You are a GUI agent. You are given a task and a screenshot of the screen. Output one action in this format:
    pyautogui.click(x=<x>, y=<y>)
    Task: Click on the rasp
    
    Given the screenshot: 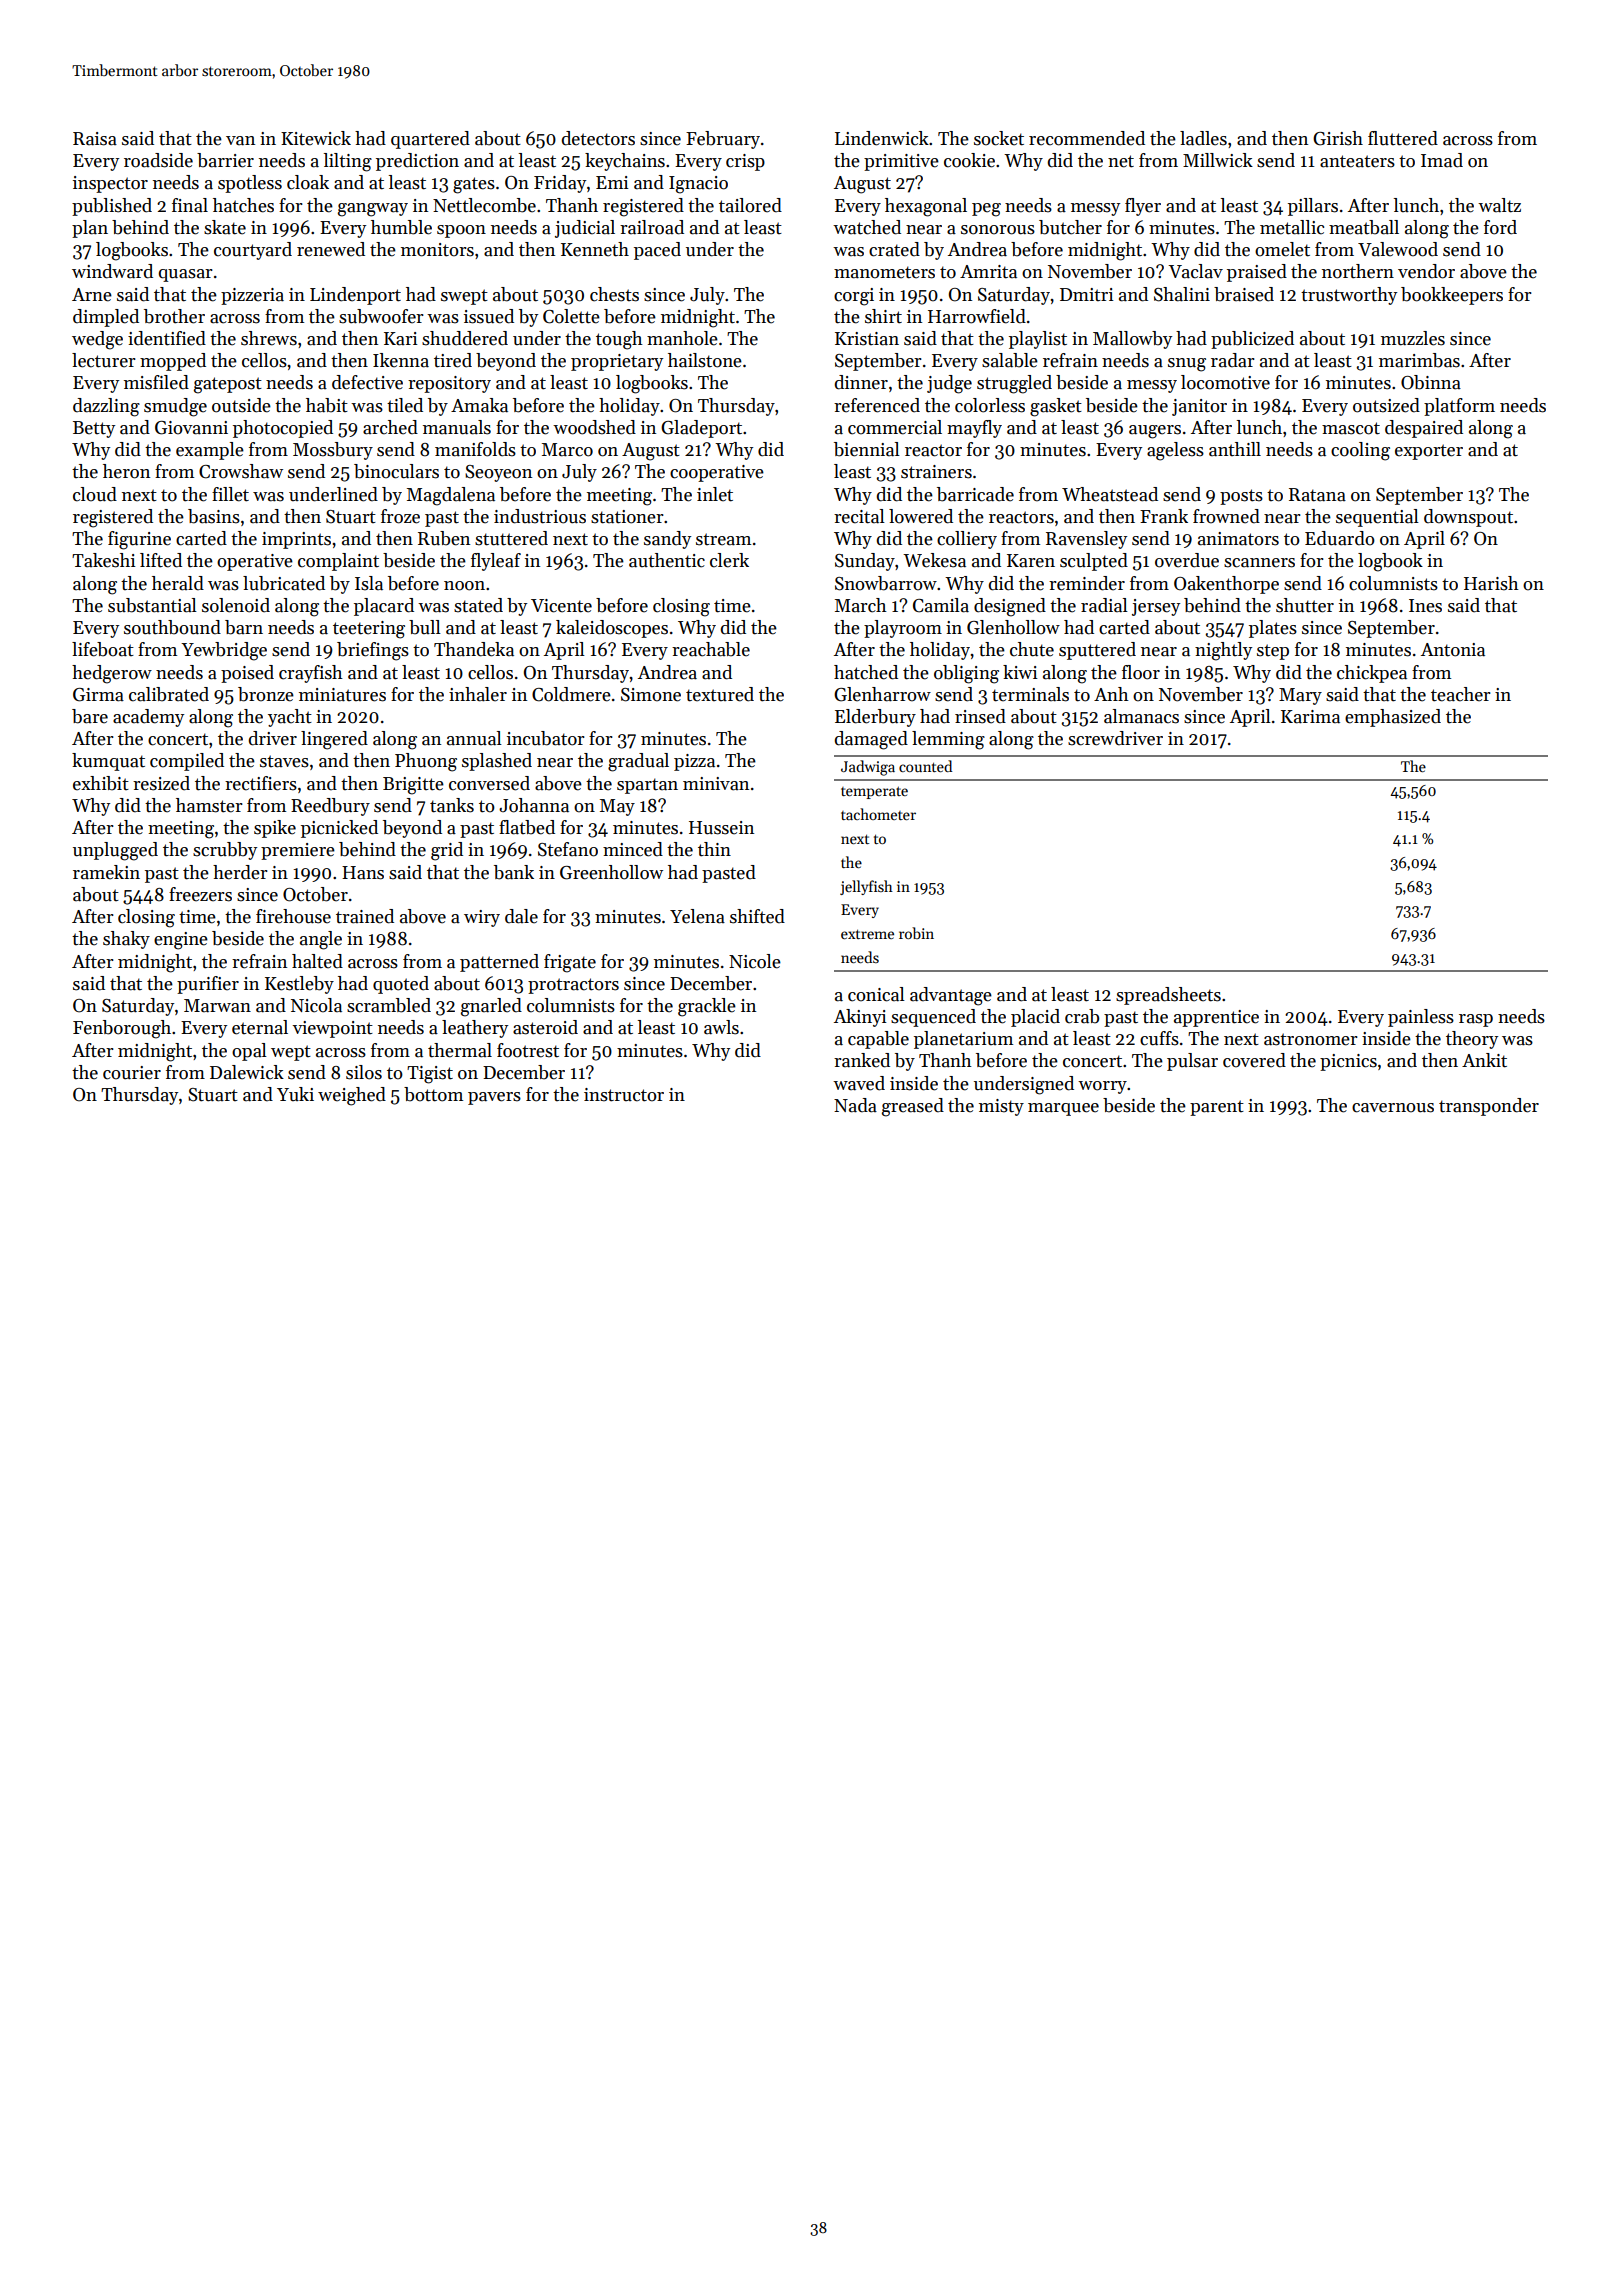 What is the action you would take?
    pyautogui.click(x=1476, y=1020)
